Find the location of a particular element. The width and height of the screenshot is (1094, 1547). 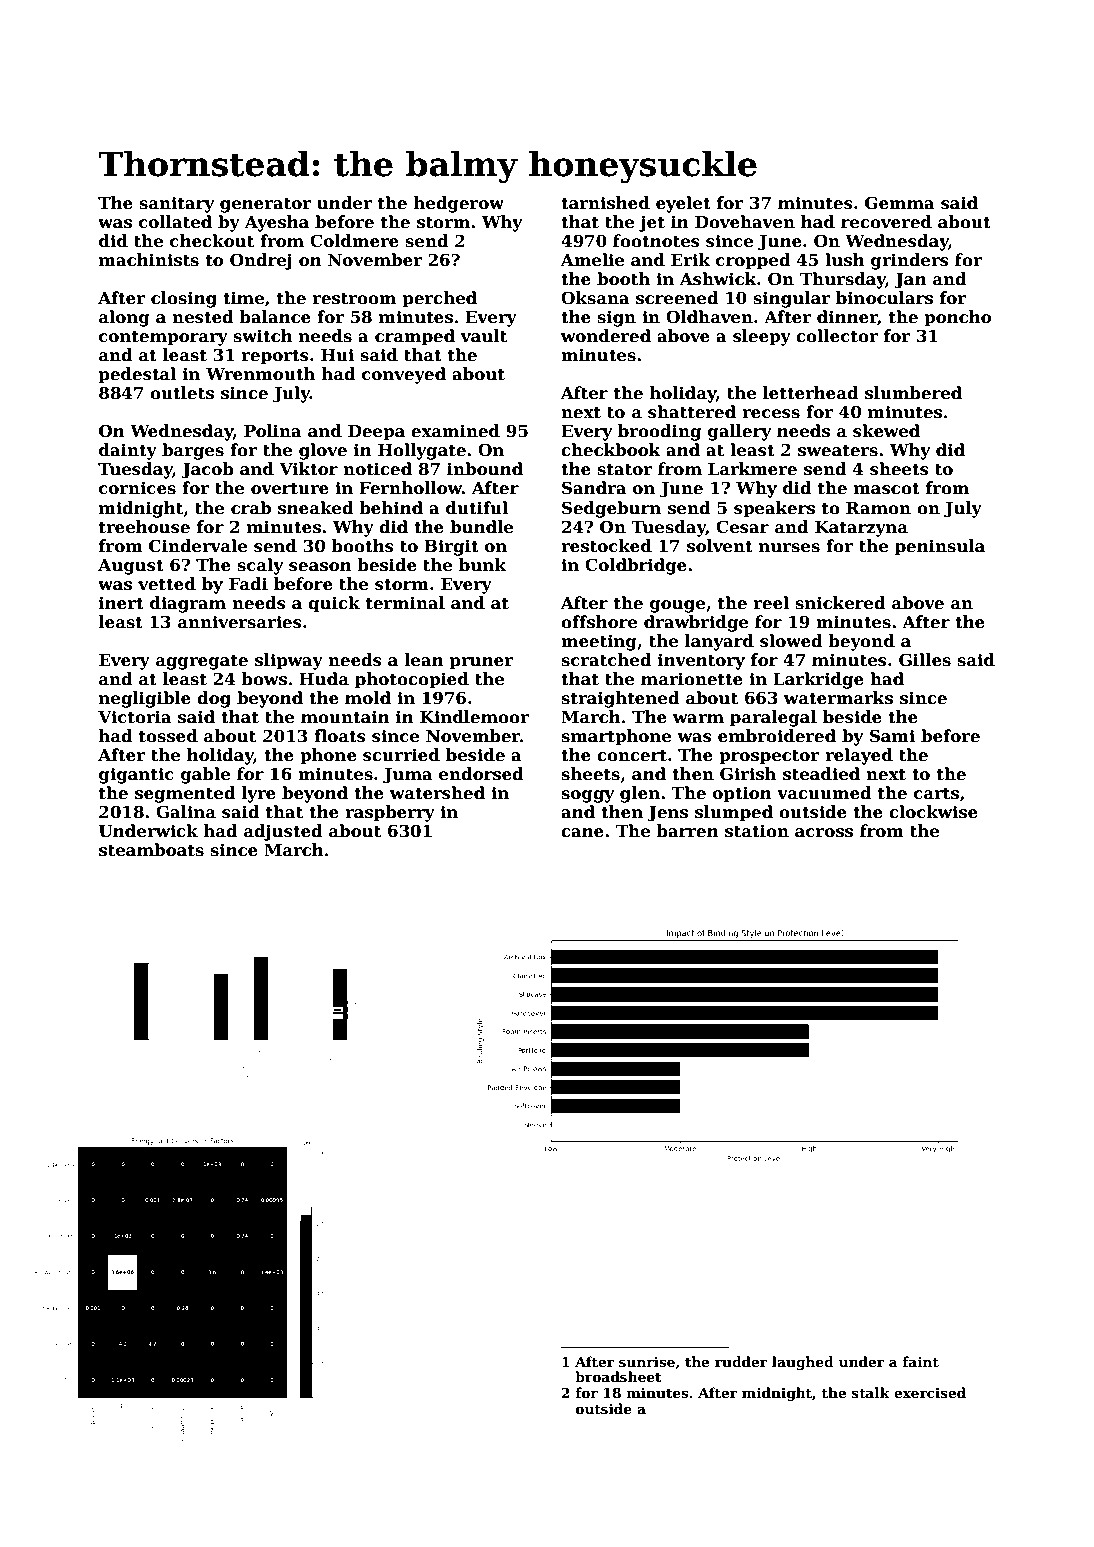

dutiful is located at coordinates (477, 508).
